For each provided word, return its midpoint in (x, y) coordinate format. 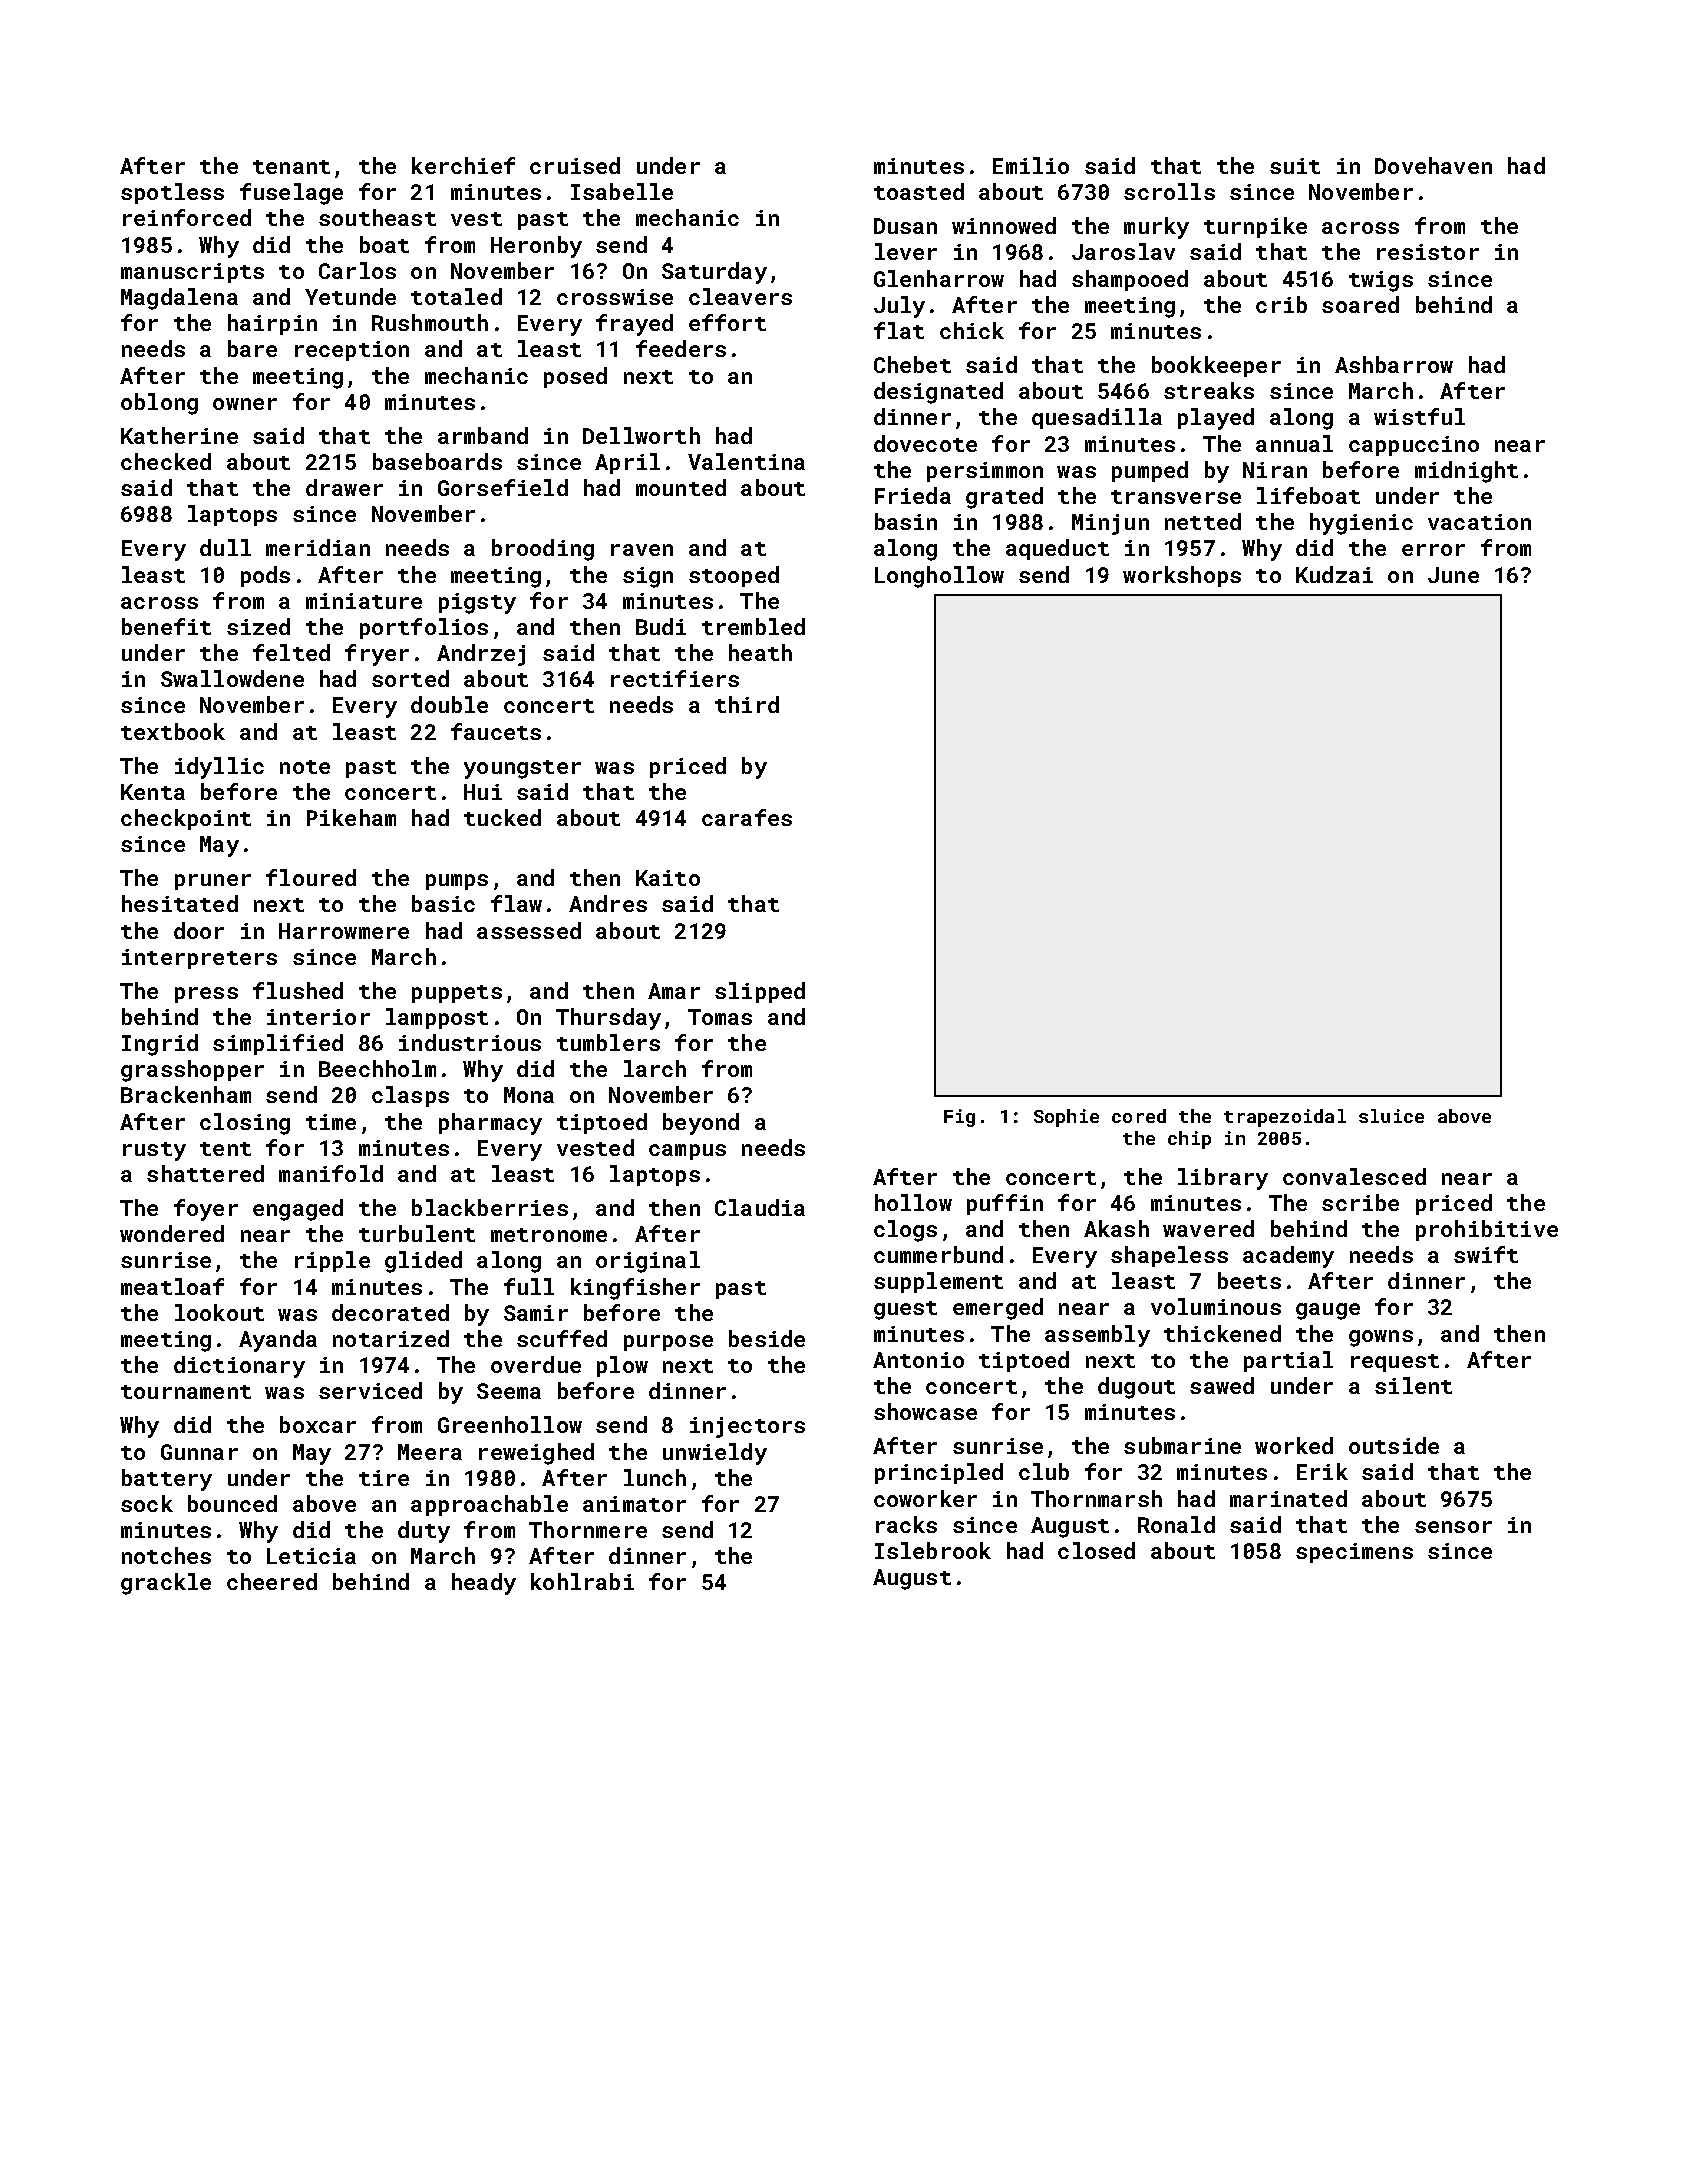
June (1453, 575)
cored (1139, 1116)
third (747, 704)
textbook (173, 731)
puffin (1005, 1204)
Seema (509, 1391)
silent (1413, 1385)
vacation (1479, 522)
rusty (154, 1151)
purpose (668, 1343)
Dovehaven (1433, 165)
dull (225, 547)
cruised (575, 165)
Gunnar (199, 1452)
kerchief (463, 165)
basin (906, 521)
